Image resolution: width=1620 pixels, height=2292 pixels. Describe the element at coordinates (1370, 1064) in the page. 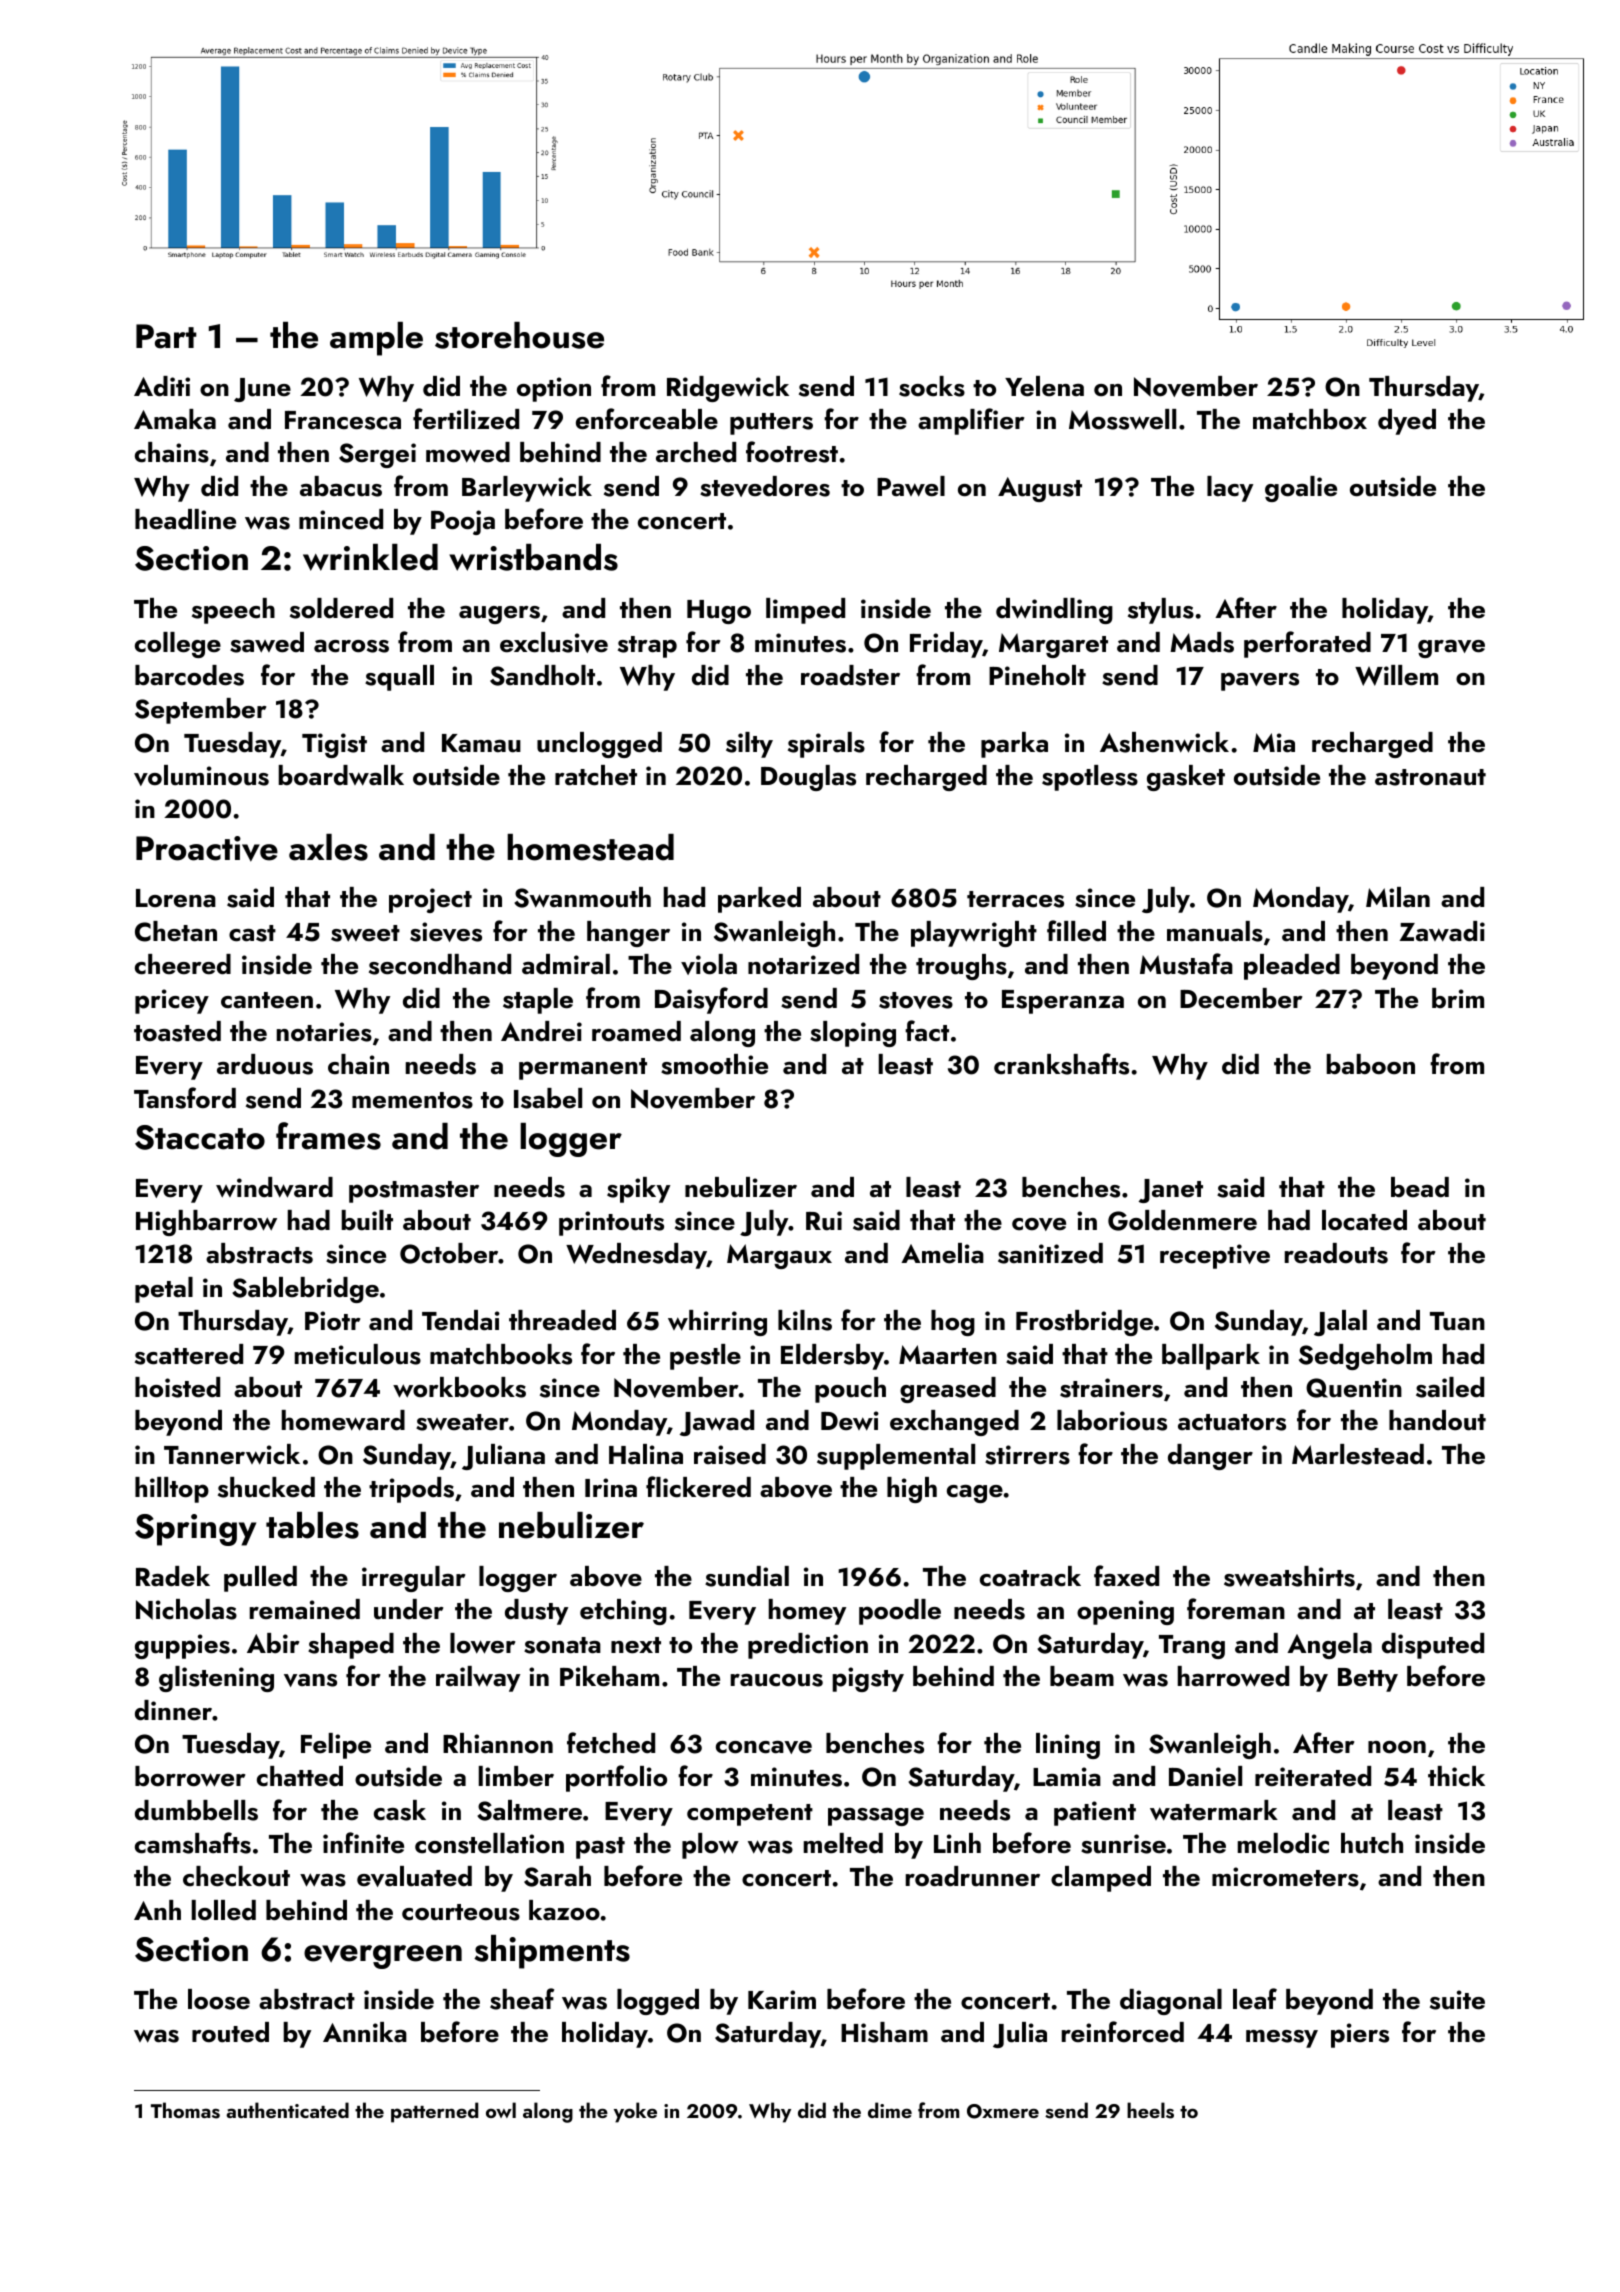

I see `baboon` at that location.
